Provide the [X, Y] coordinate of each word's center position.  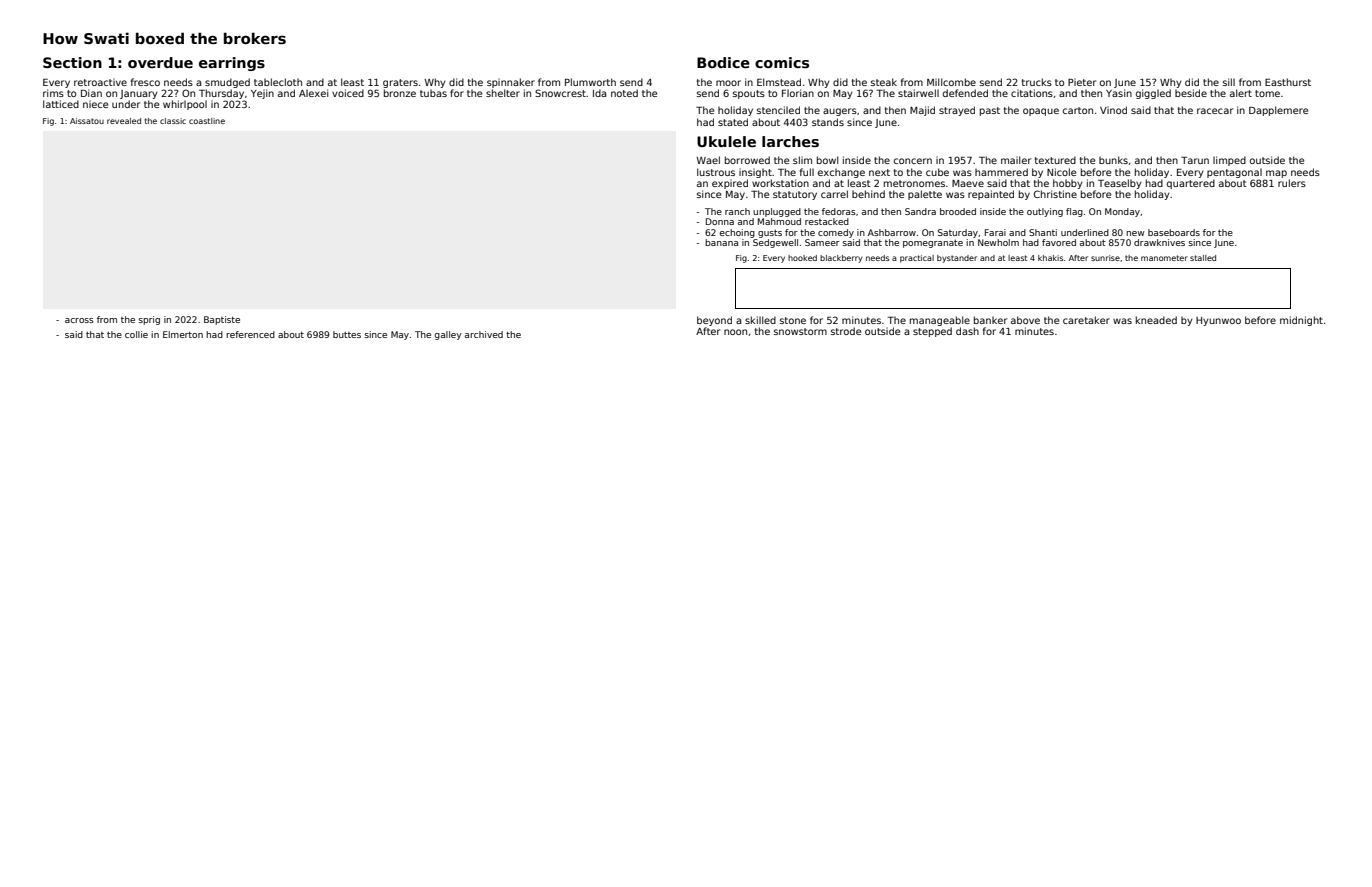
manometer [1164, 258]
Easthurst [1288, 82]
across [79, 320]
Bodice [723, 62]
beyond [714, 321]
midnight [1301, 321]
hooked [802, 258]
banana [721, 242]
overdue [160, 62]
